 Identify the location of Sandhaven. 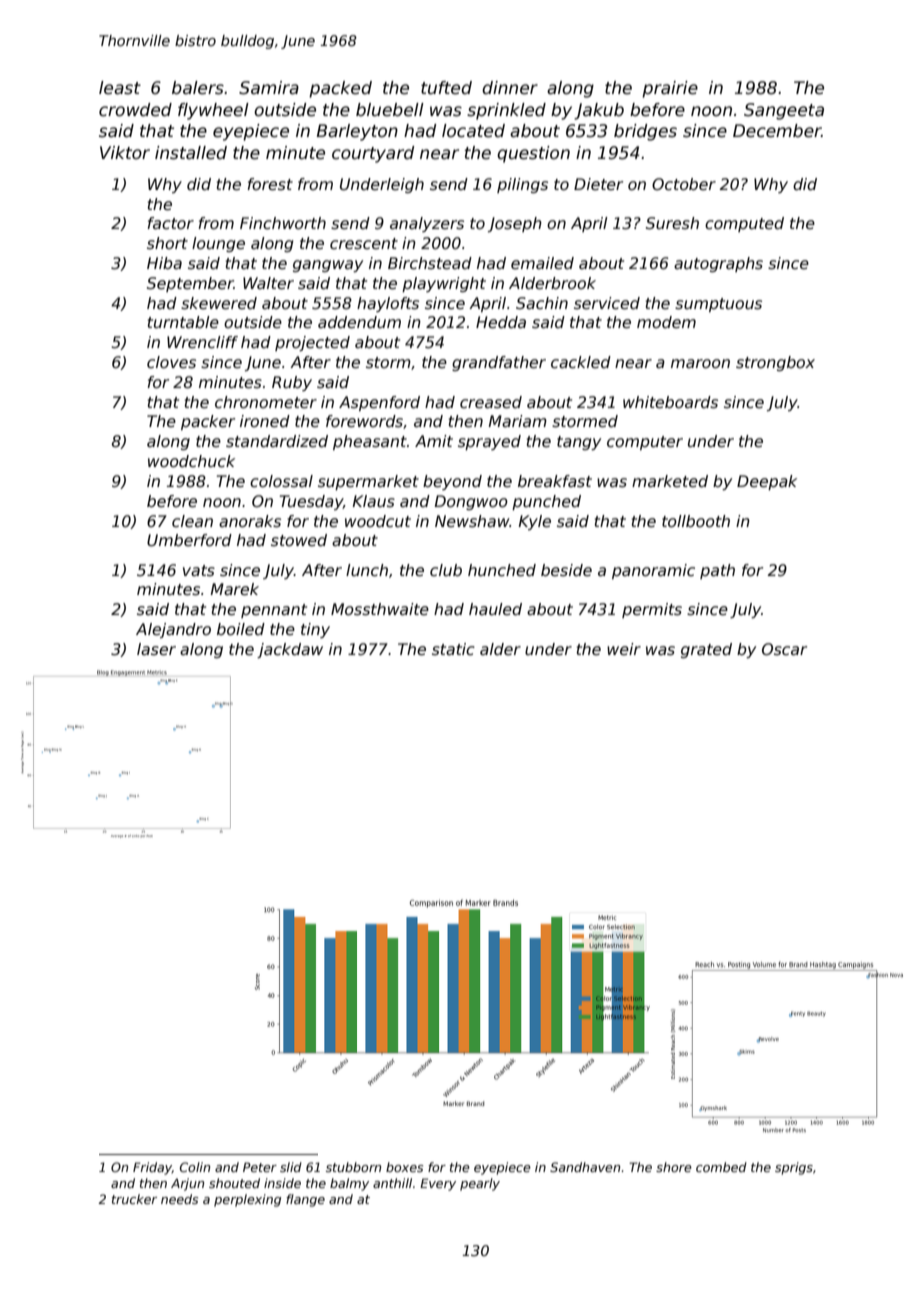
(585, 1167).
